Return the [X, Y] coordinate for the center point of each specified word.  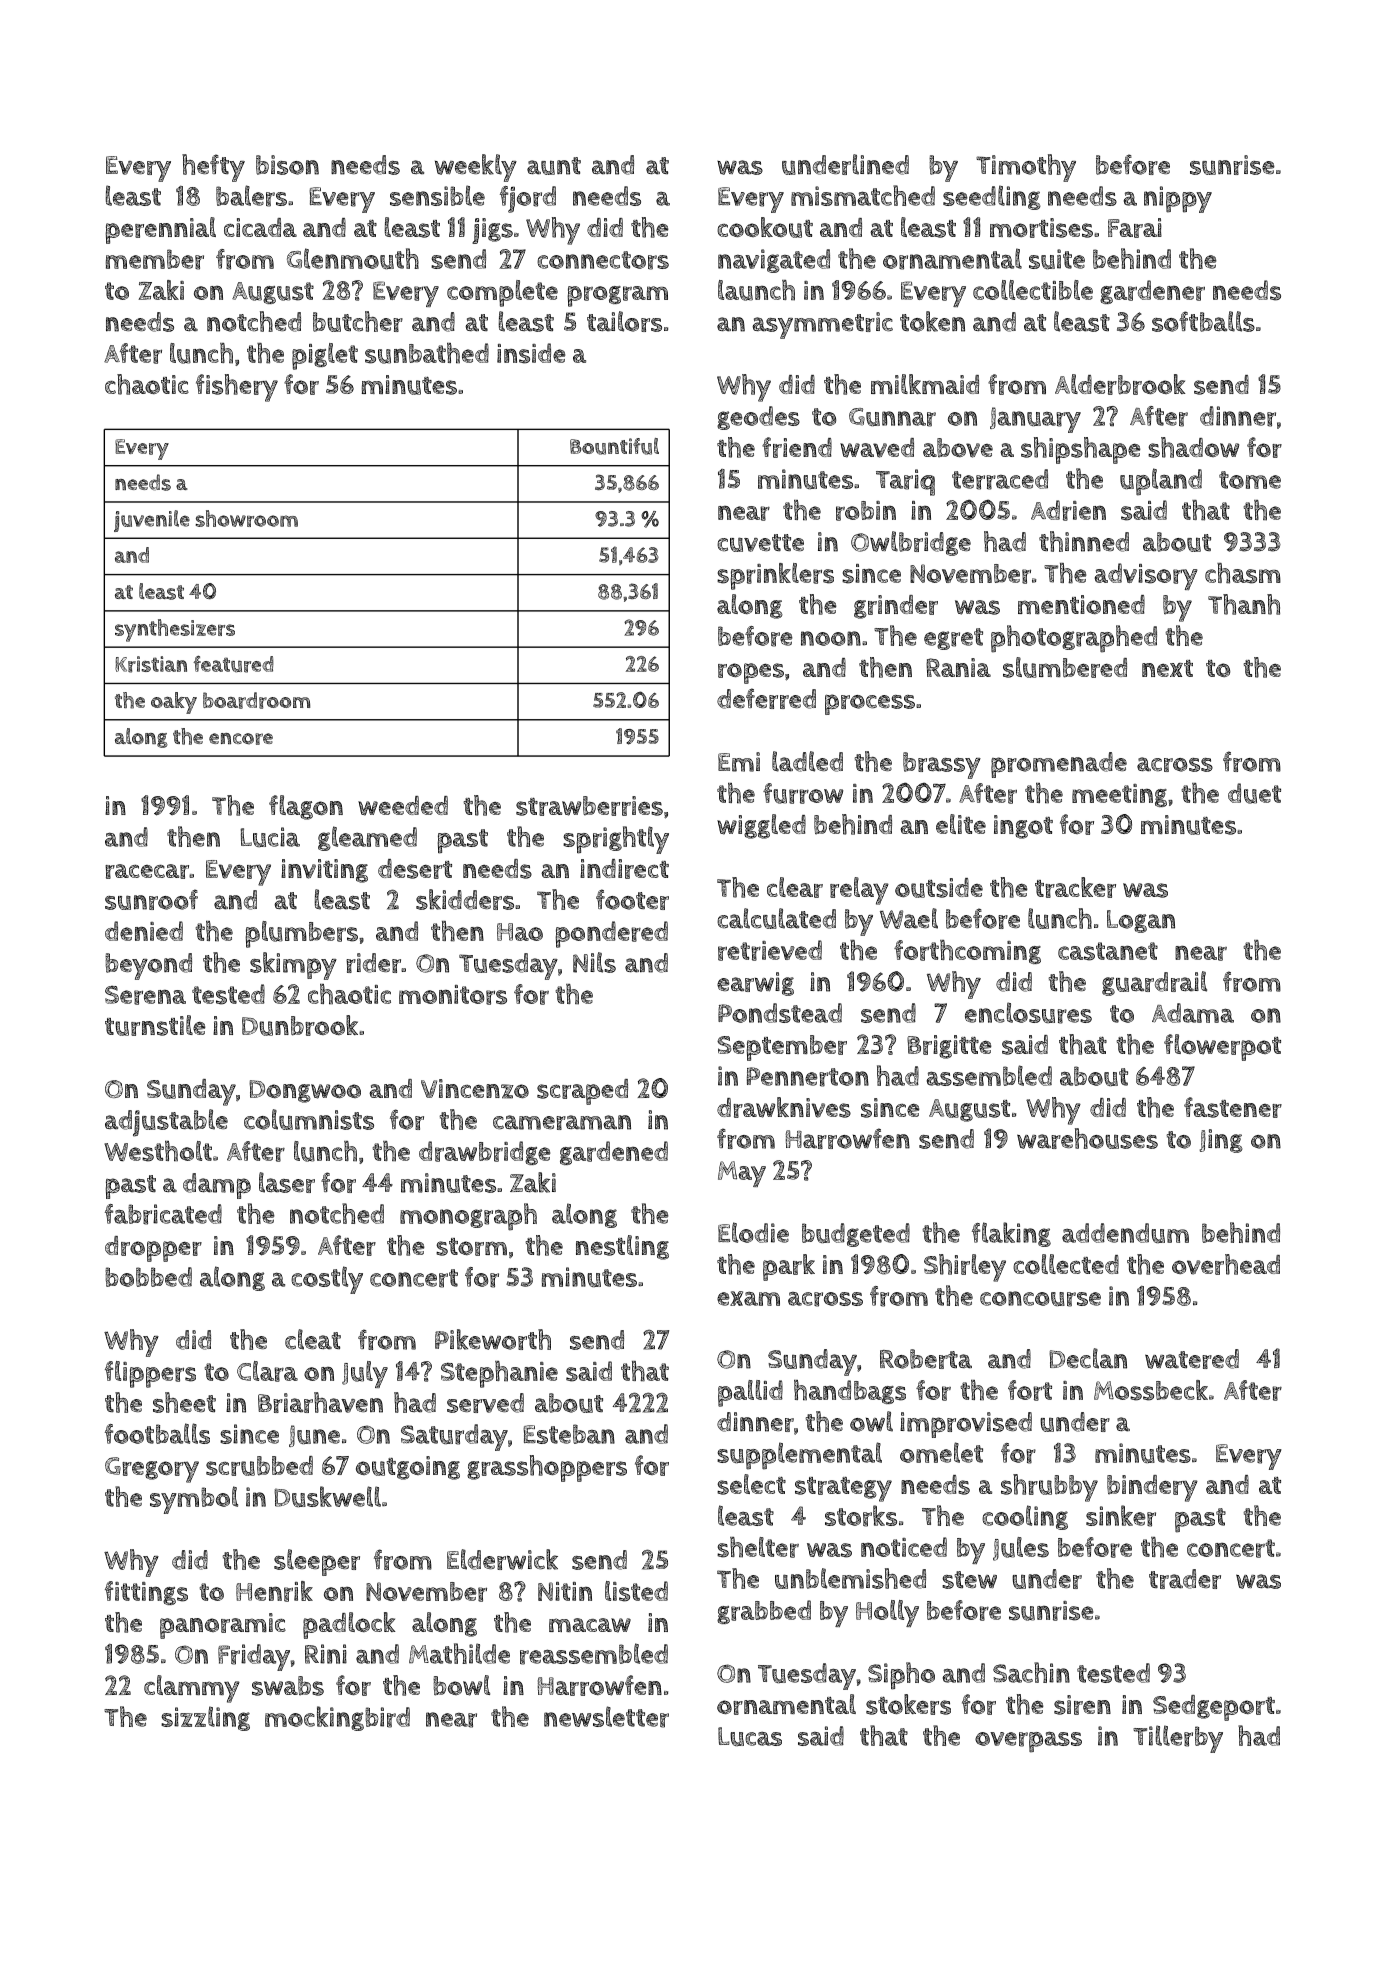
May [742, 1174]
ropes [751, 673]
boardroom [256, 700]
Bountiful [614, 446]
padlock [349, 1625]
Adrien [1068, 510]
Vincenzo [475, 1089]
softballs [1203, 321]
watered [1192, 1359]
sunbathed [427, 353]
